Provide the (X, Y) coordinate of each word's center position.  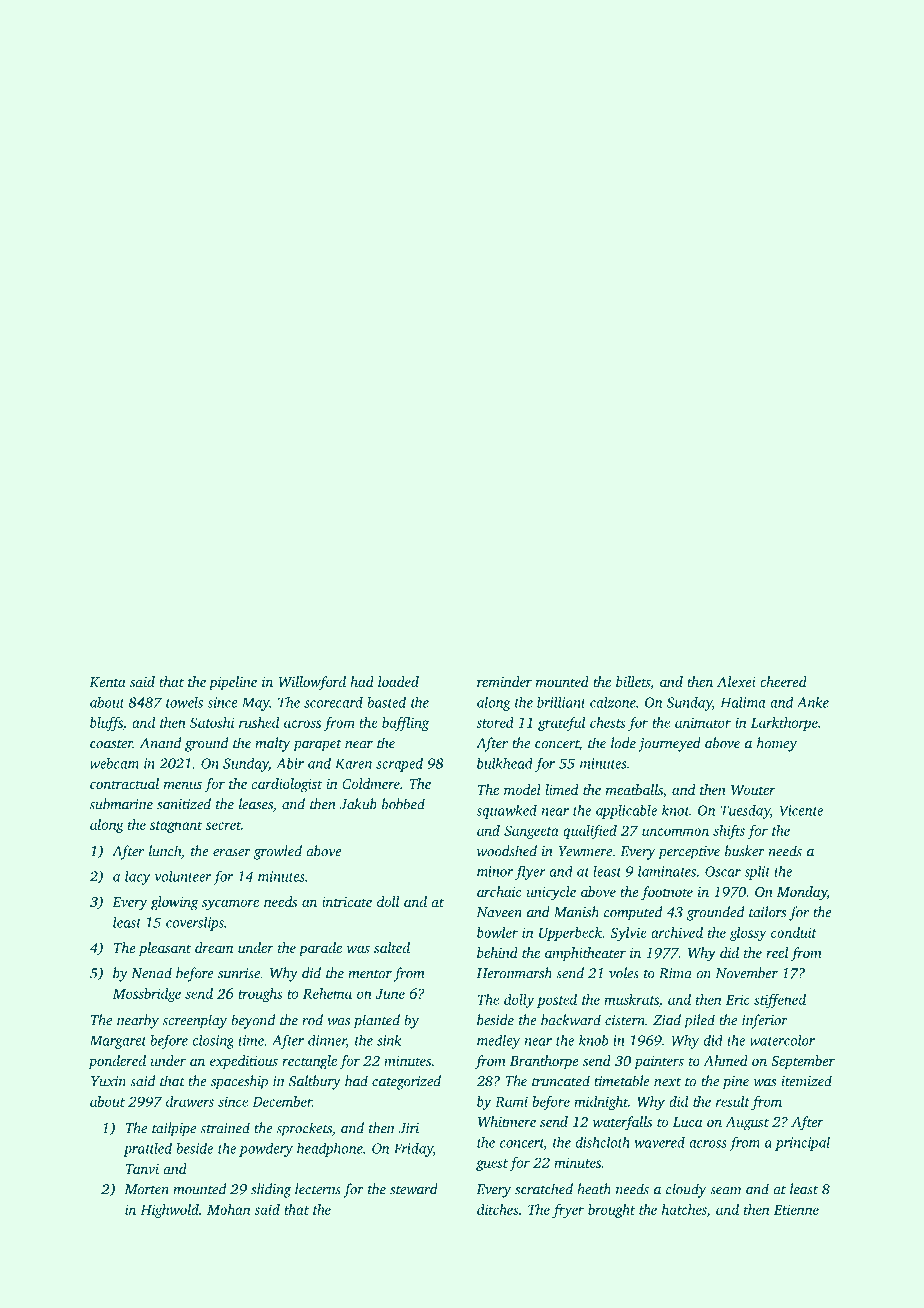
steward (414, 1189)
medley (498, 1042)
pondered (117, 1062)
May (256, 704)
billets (633, 681)
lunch (165, 851)
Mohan (229, 1209)
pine (735, 1083)
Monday (802, 893)
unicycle (551, 893)
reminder (504, 681)
